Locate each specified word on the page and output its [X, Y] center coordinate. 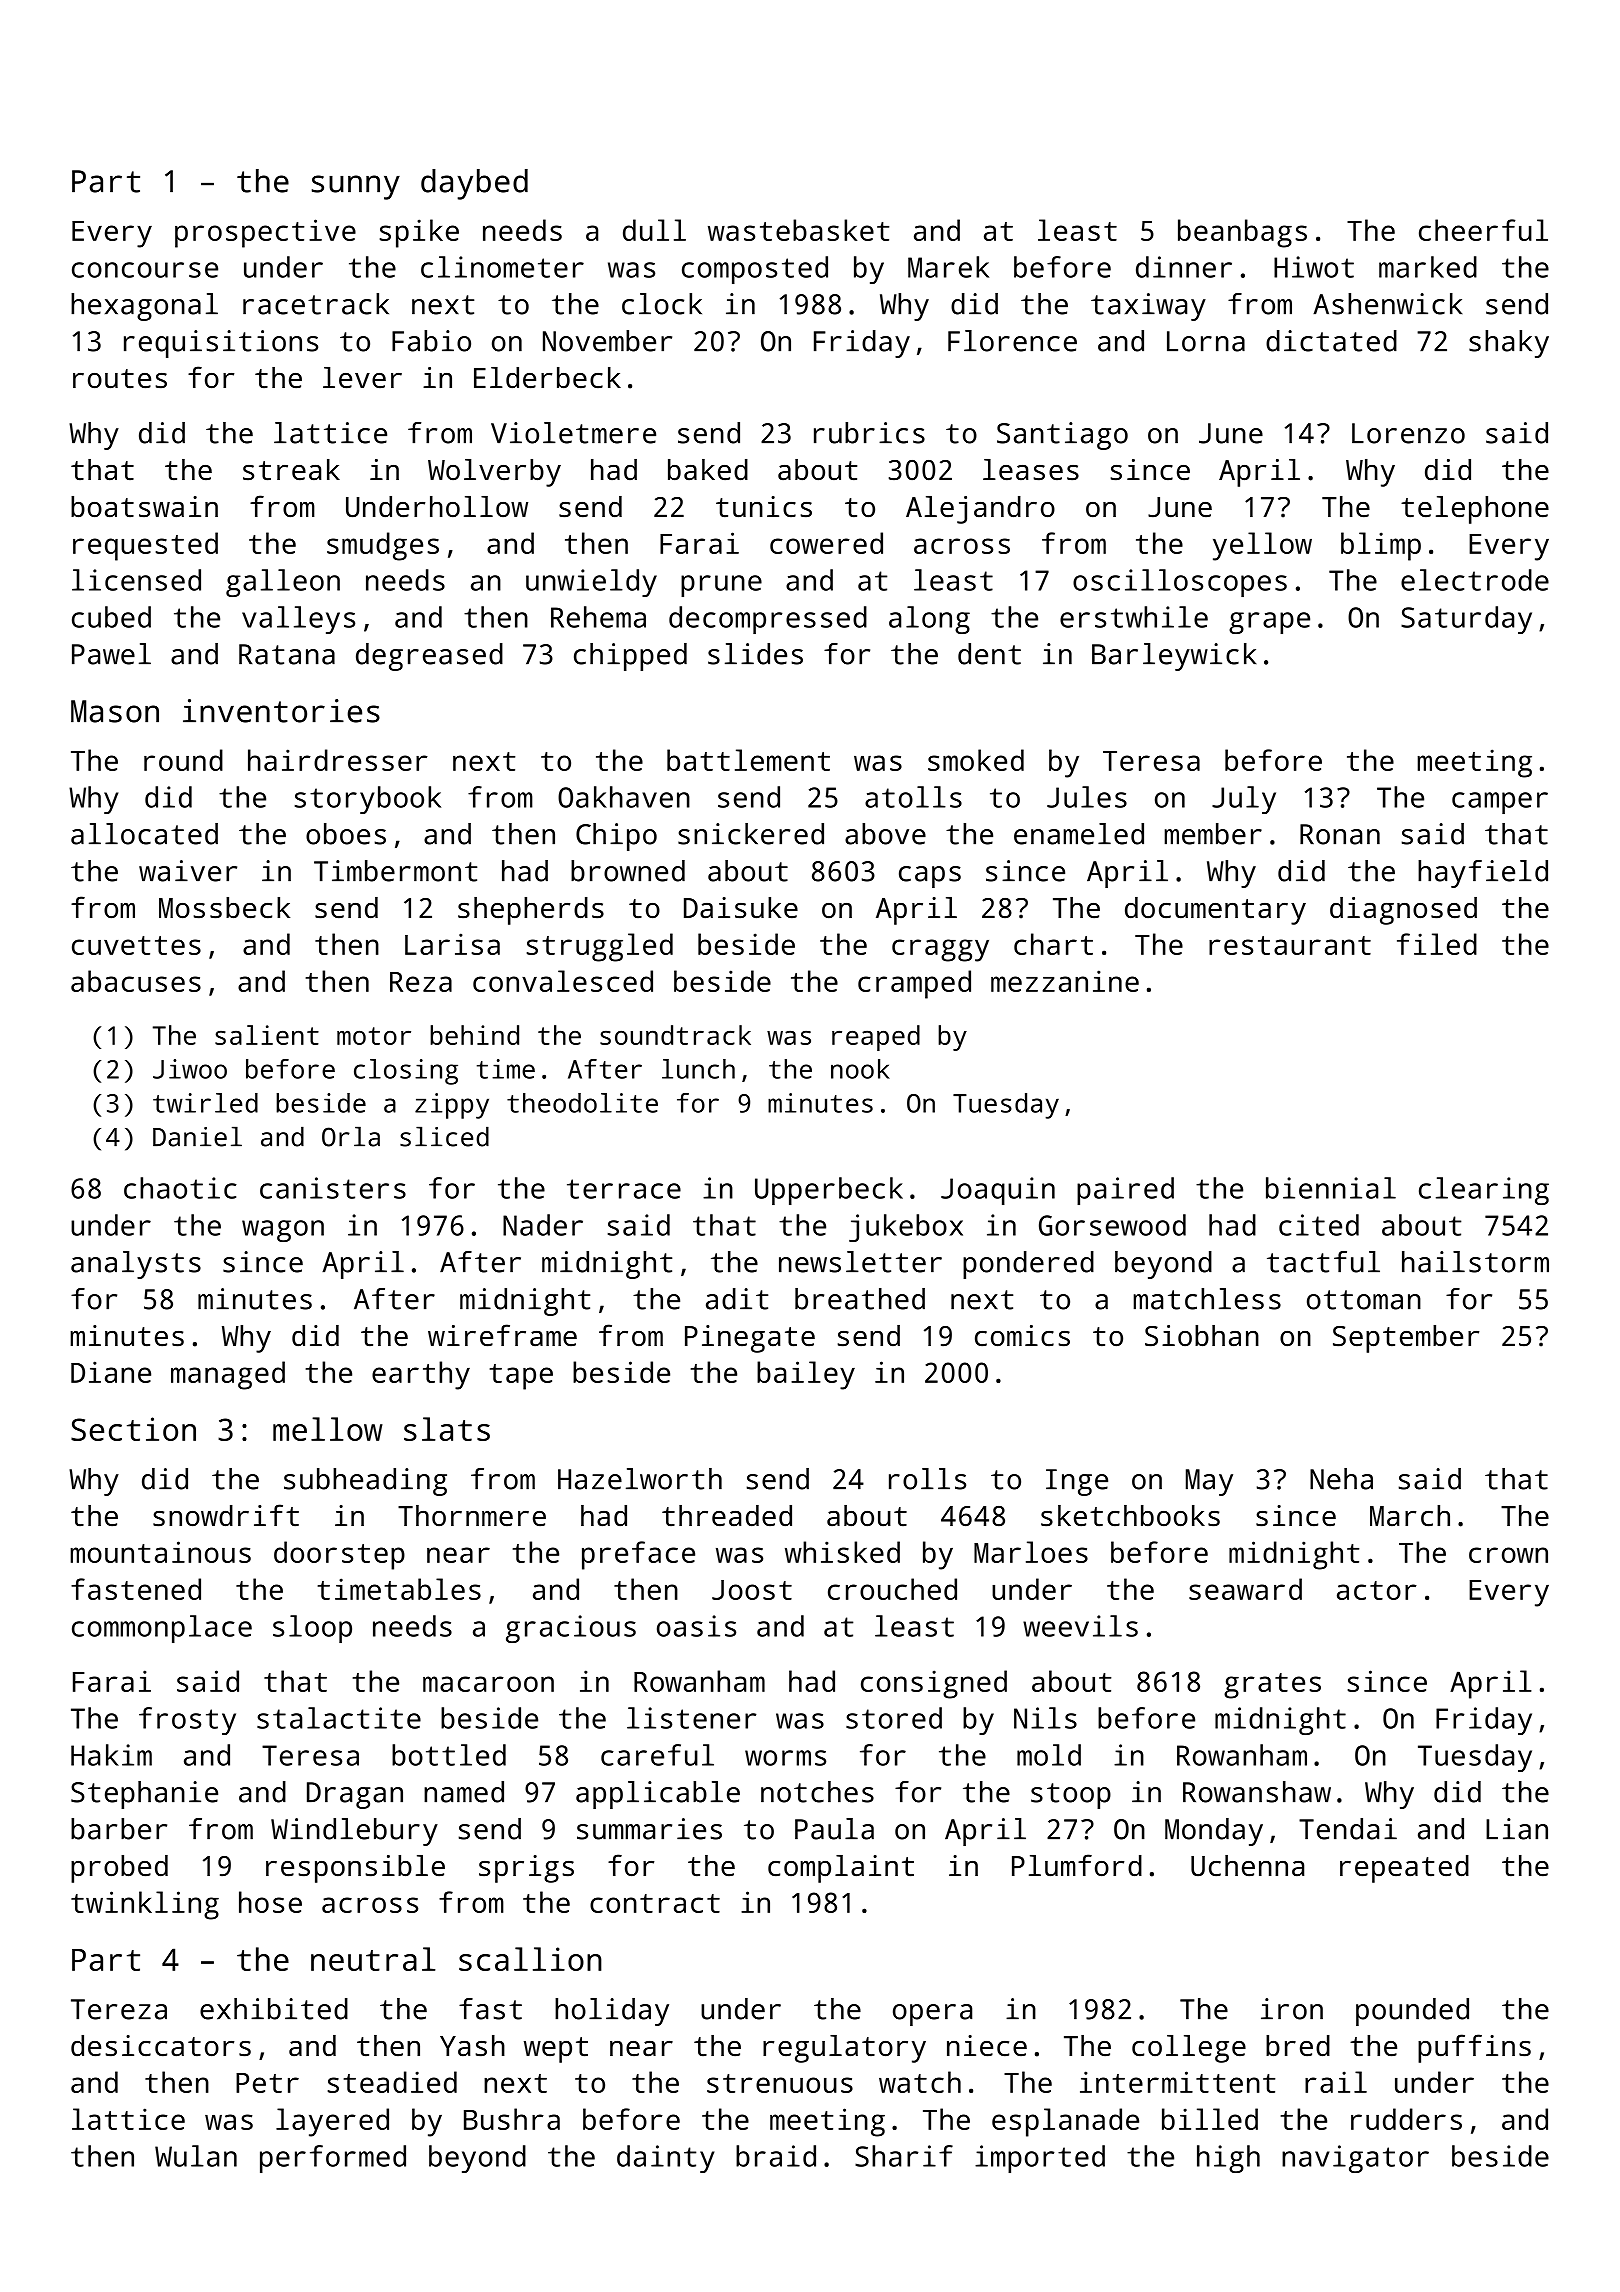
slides [755, 654]
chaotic [180, 1188]
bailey [806, 1375]
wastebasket [798, 230]
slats [447, 1429]
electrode [1475, 580]
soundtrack [675, 1035]
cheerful [1483, 230]
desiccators [161, 2046]
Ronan [1340, 834]
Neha [1341, 1479]
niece [987, 2046]
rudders [1406, 2119]
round [183, 760]
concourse [145, 270]
